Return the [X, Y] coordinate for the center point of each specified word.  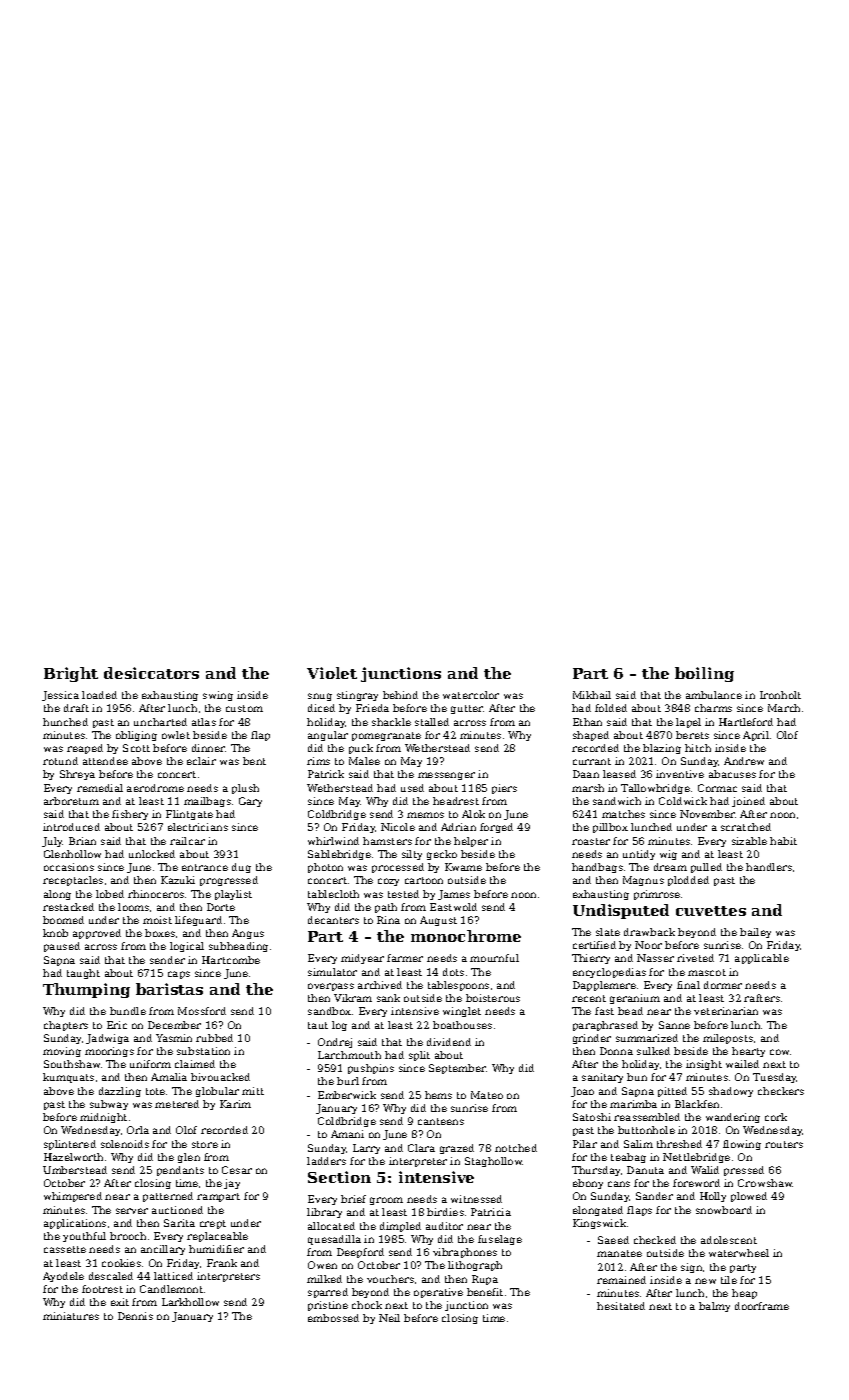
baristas [169, 989]
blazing [662, 749]
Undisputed [621, 911]
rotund [60, 761]
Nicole [398, 827]
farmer [405, 958]
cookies [121, 1263]
